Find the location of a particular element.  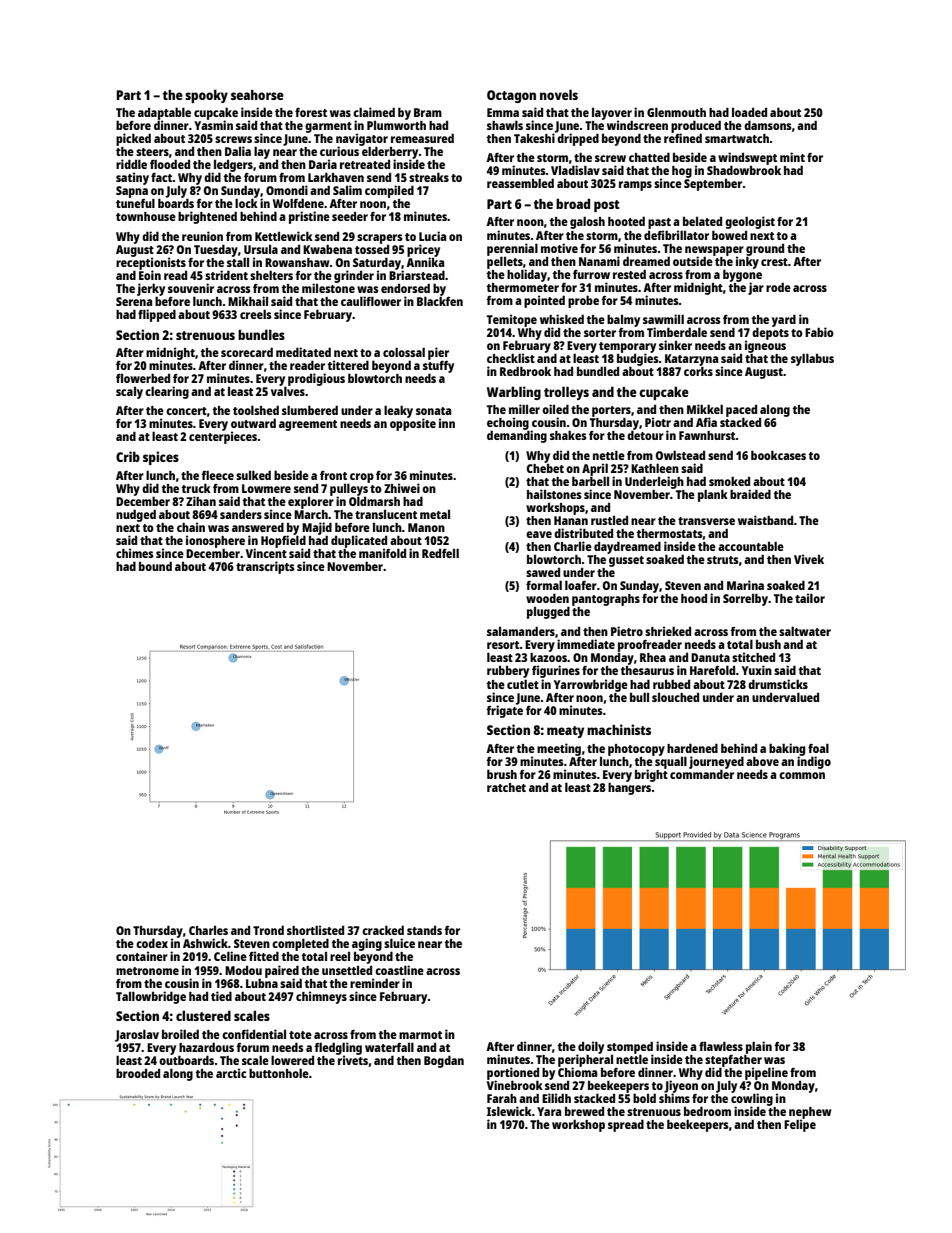

sawmill is located at coordinates (663, 319).
